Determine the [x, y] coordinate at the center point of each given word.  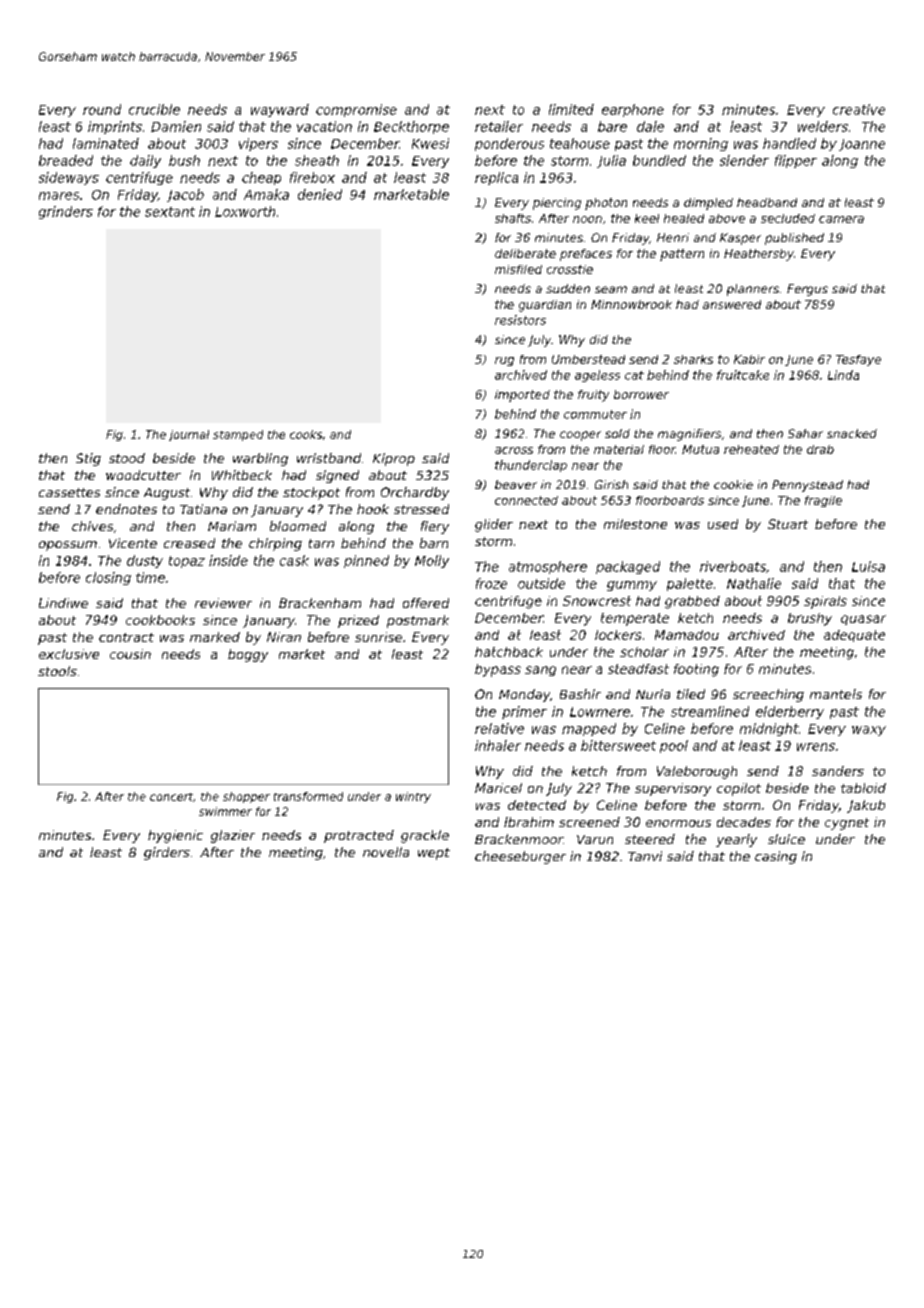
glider [494, 525]
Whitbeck [242, 475]
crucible [154, 109]
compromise [356, 110]
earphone [633, 110]
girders [167, 853]
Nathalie [754, 583]
